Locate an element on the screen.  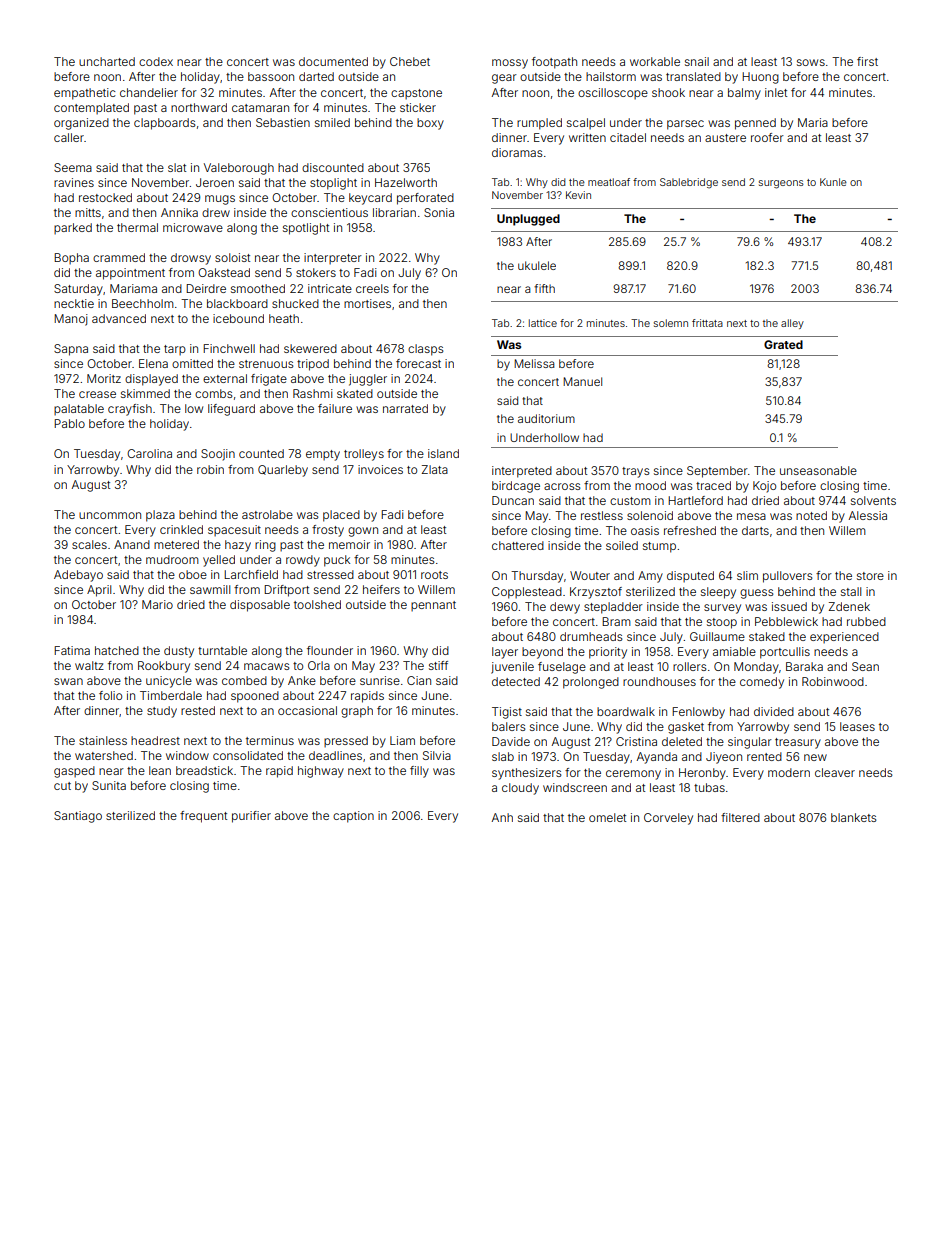
combs is located at coordinates (214, 393).
